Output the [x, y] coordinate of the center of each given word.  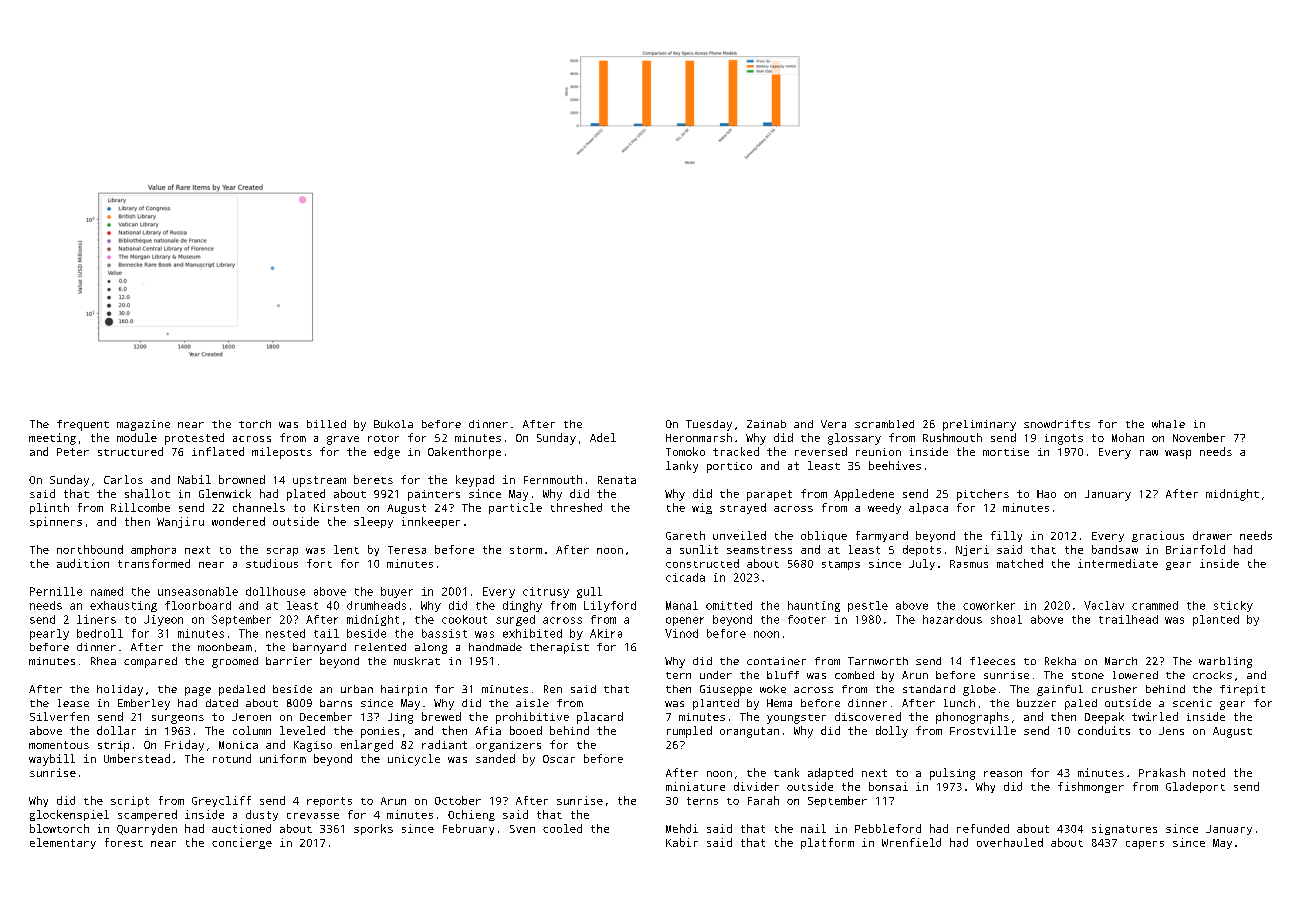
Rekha [1060, 661]
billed [326, 424]
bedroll [100, 633]
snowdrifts [1057, 424]
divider [756, 786]
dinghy [522, 606]
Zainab [766, 424]
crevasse [313, 816]
